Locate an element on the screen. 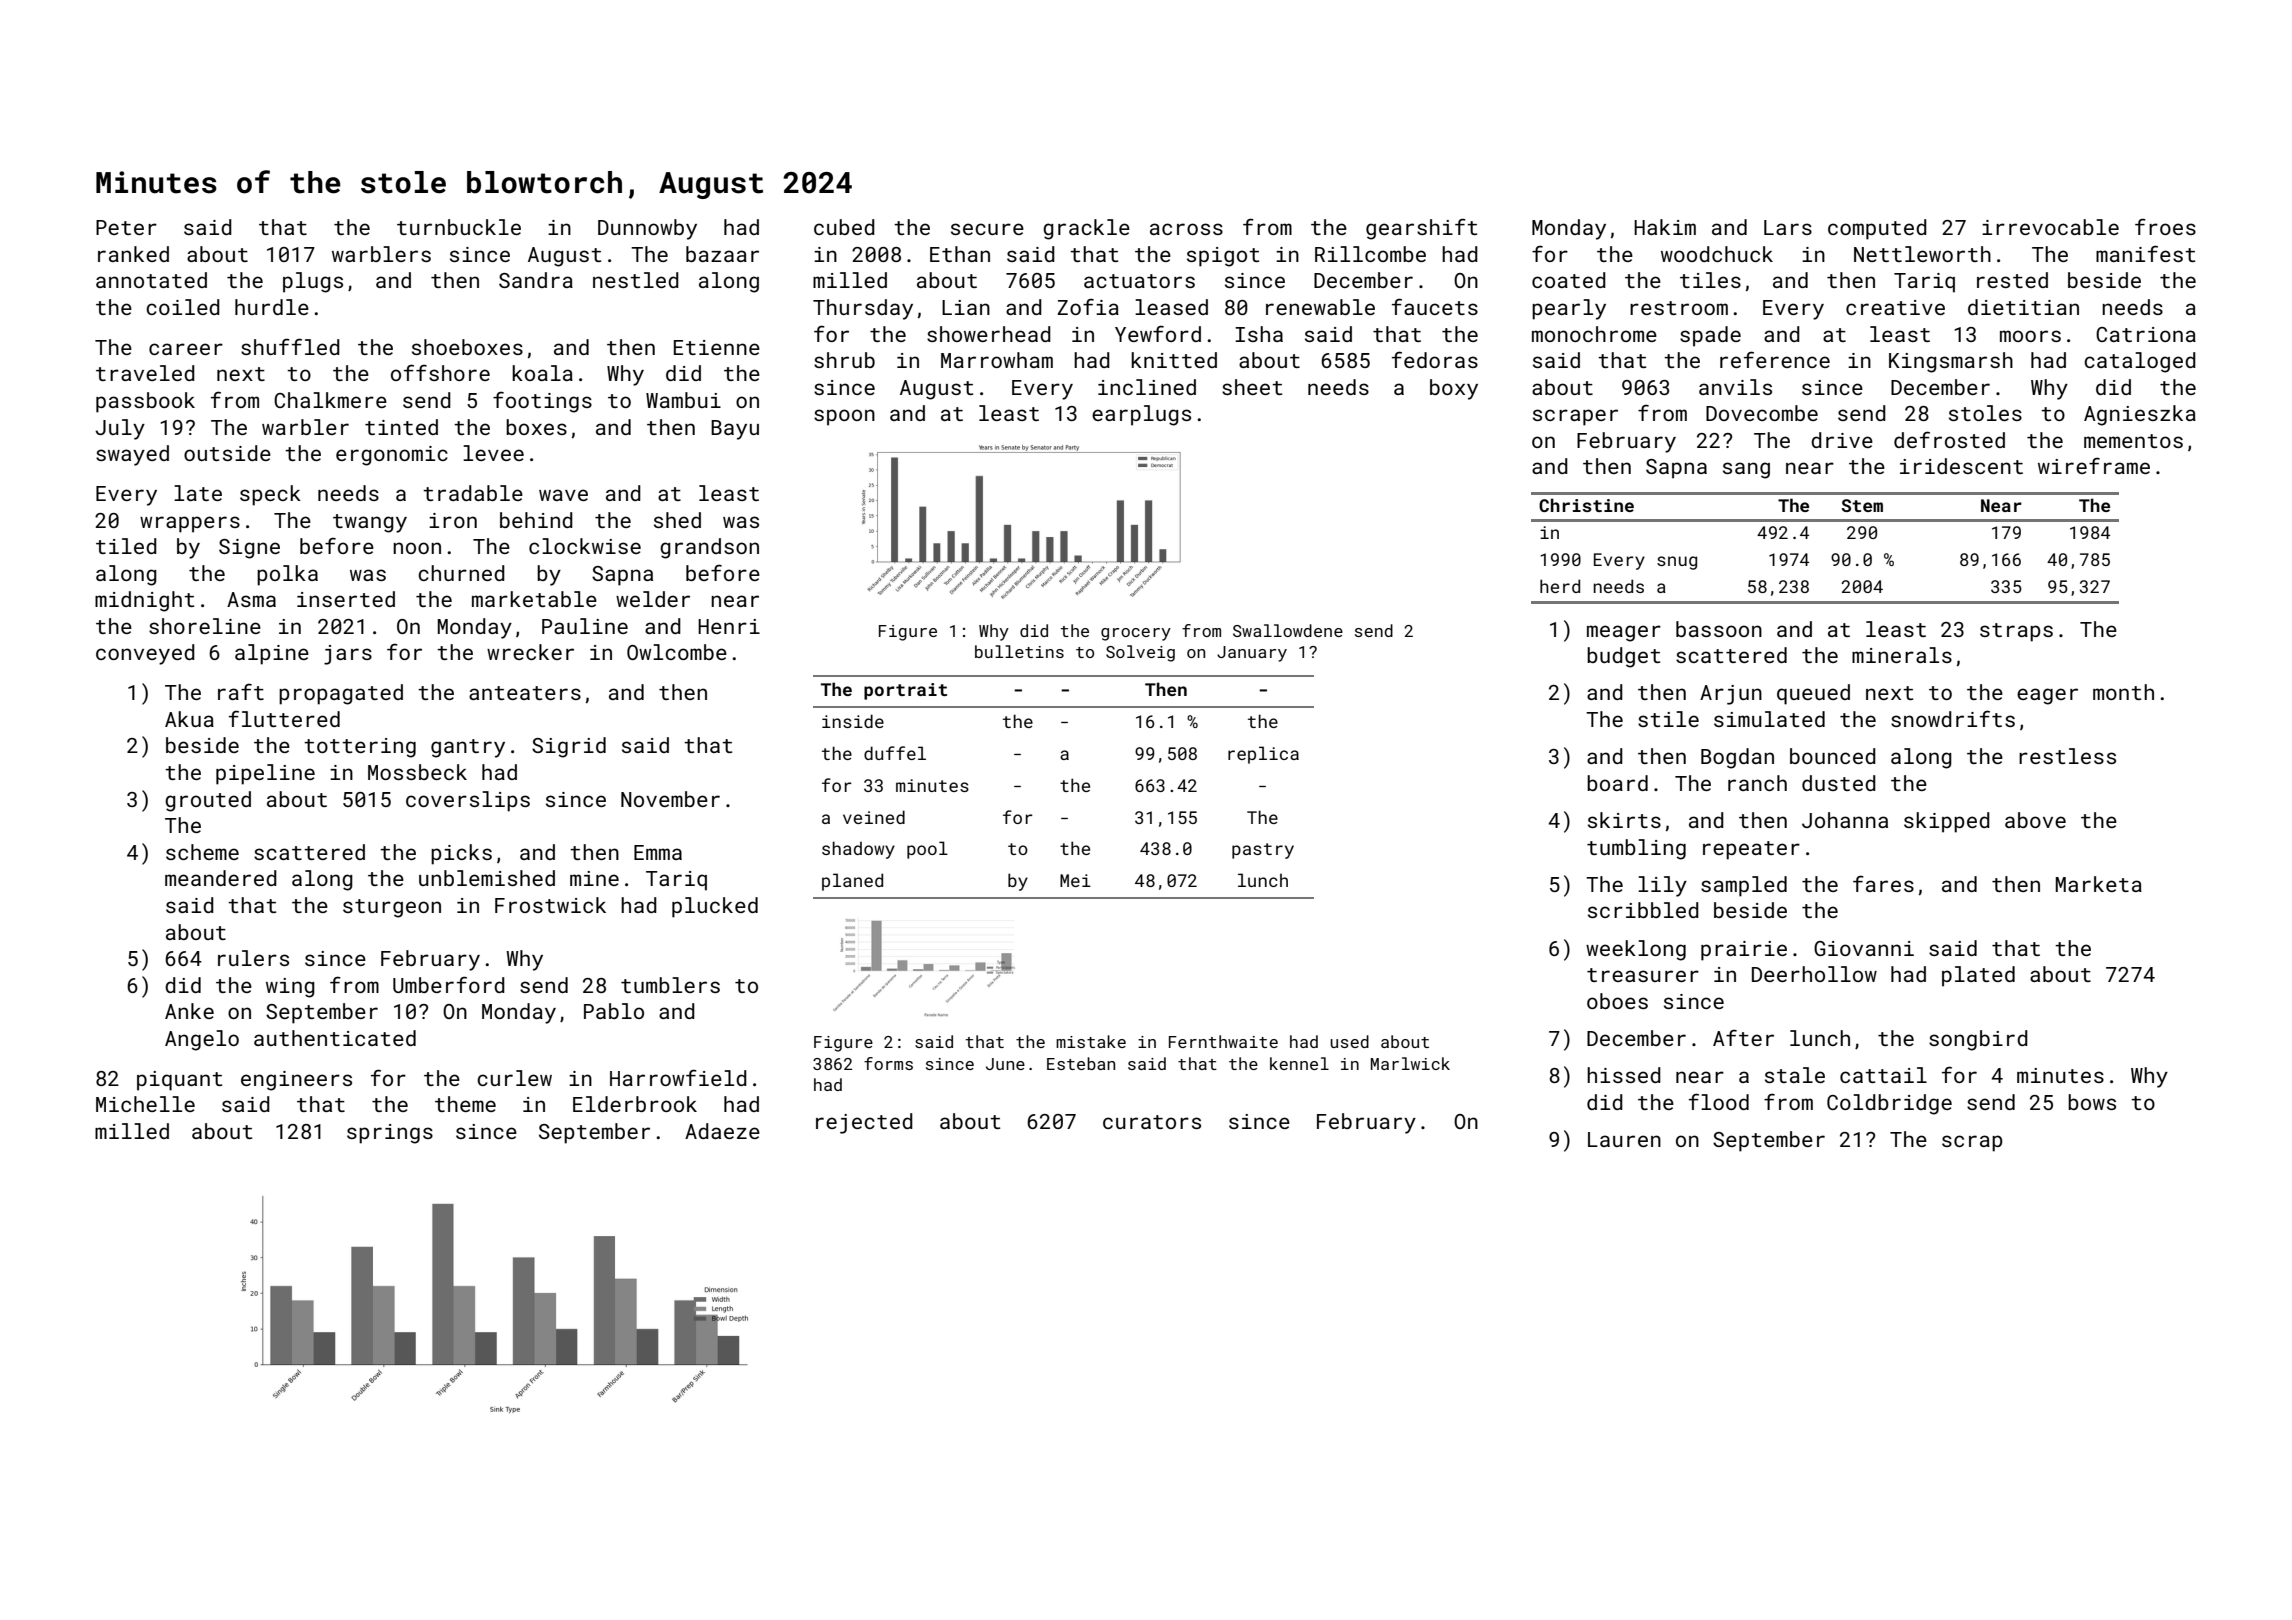 The height and width of the screenshot is (1620, 2292). Giovanni is located at coordinates (1864, 948).
